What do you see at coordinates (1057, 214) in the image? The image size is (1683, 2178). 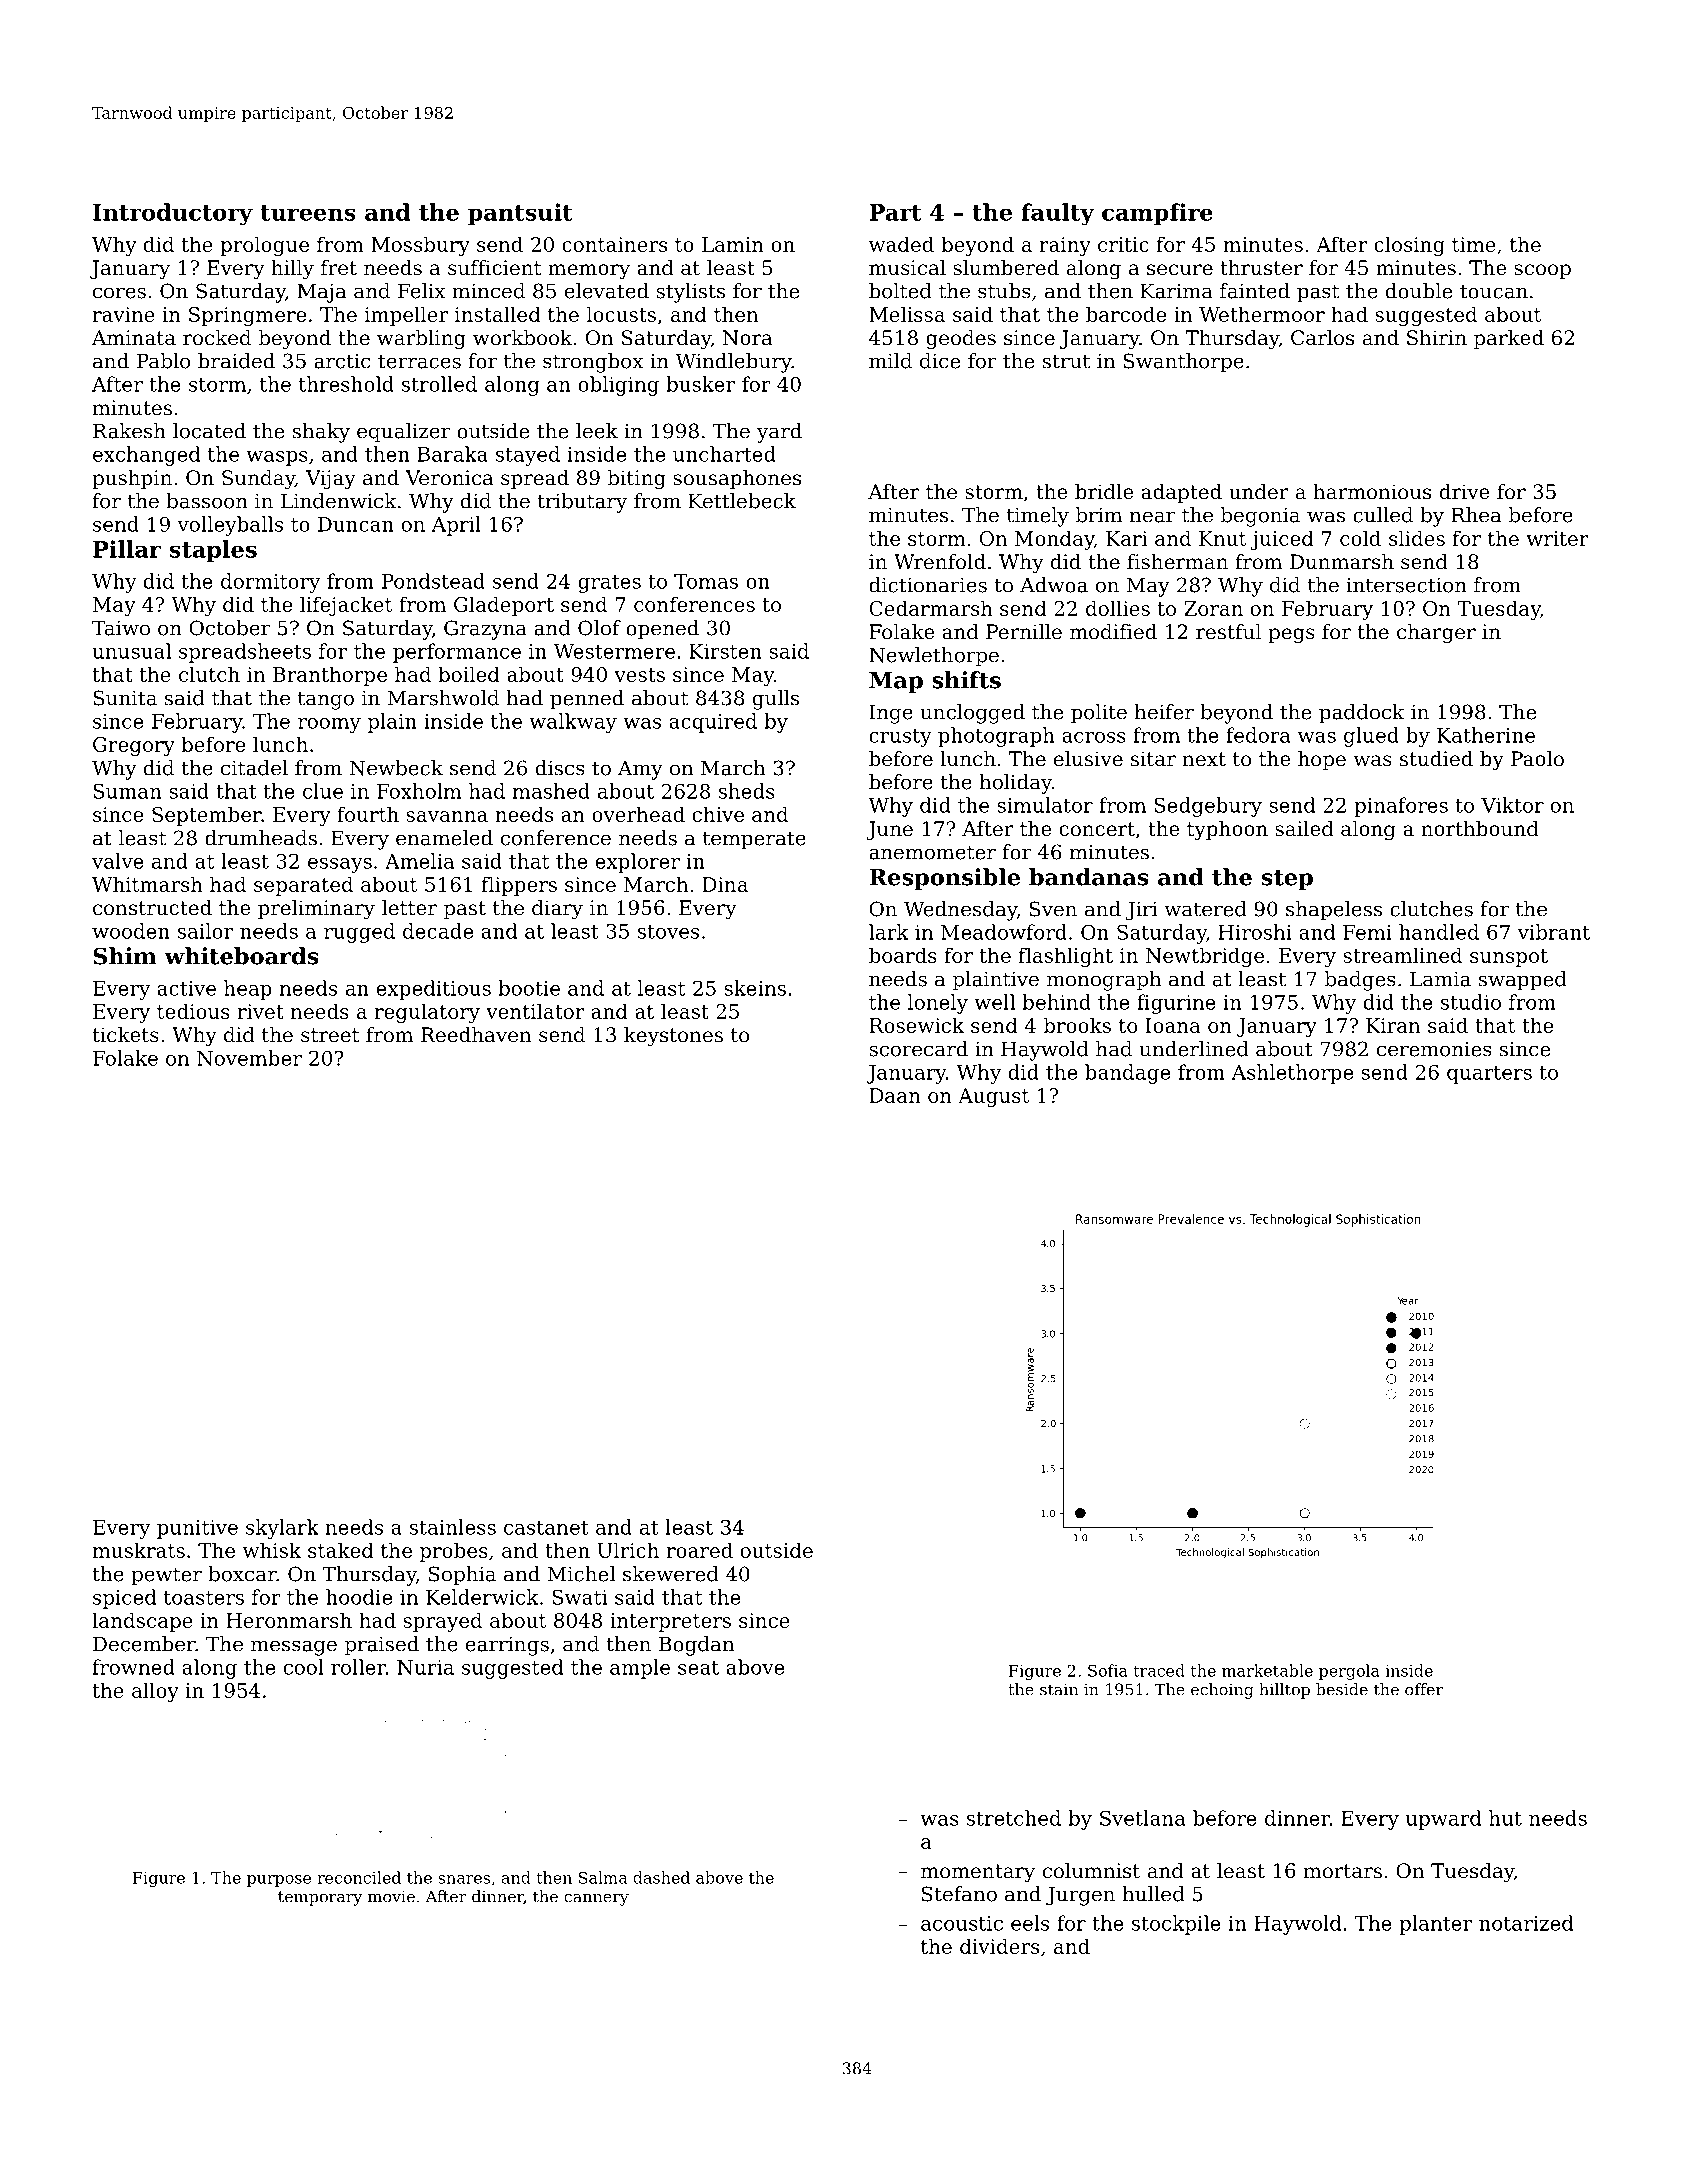 I see `faulty` at bounding box center [1057, 214].
